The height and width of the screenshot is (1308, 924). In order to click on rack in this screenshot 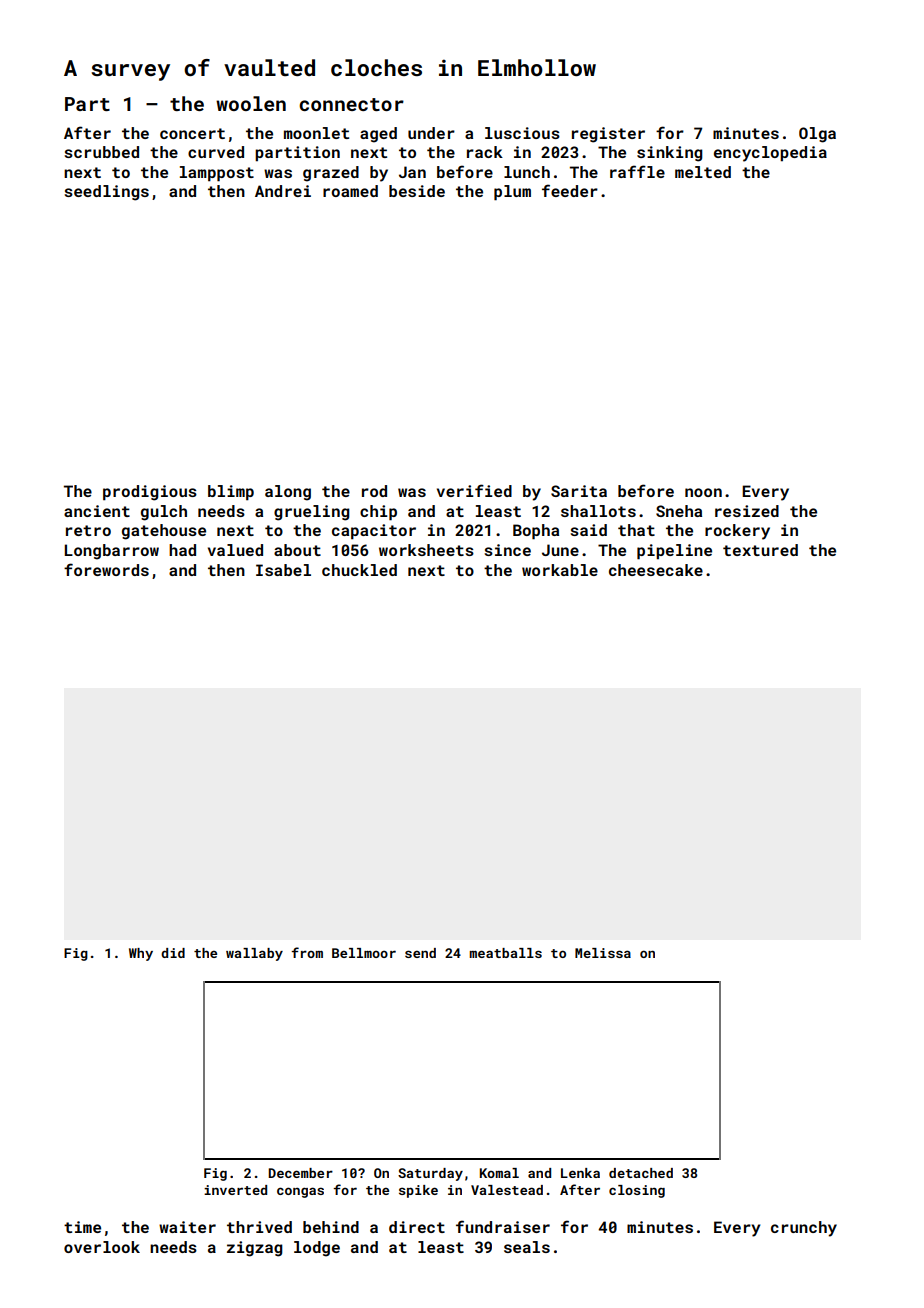, I will do `click(485, 152)`.
